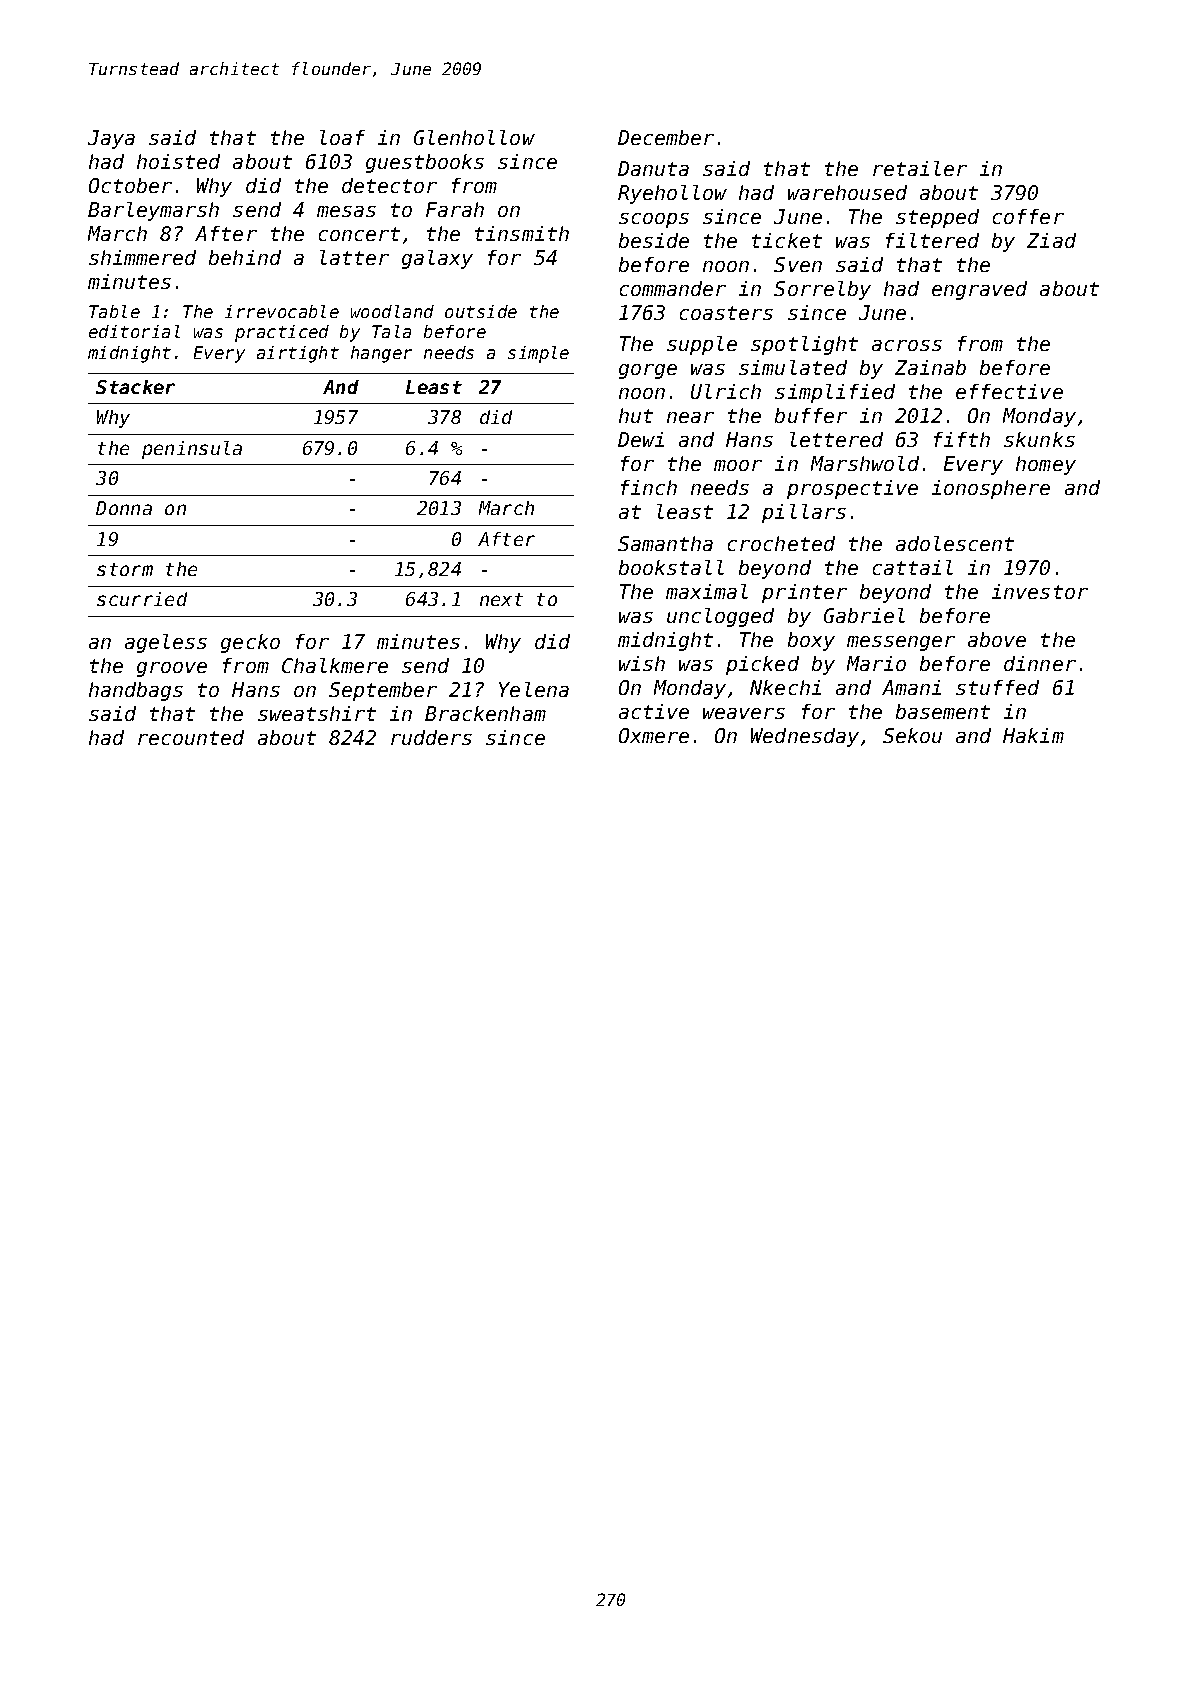  Describe the element at coordinates (979, 290) in the page. I see `engraved` at that location.
